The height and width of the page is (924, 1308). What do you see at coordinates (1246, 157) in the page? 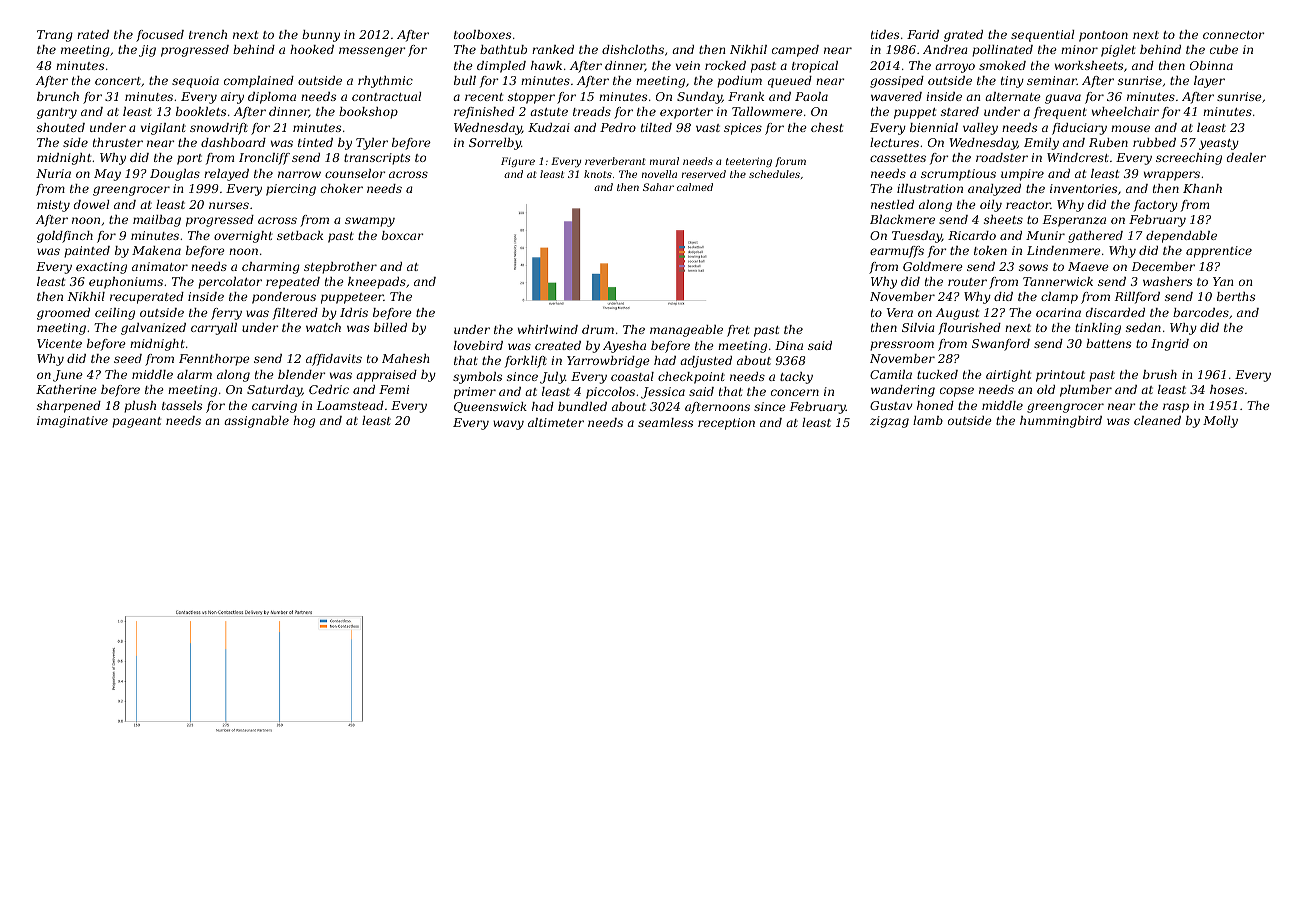
I see `dealer` at bounding box center [1246, 157].
